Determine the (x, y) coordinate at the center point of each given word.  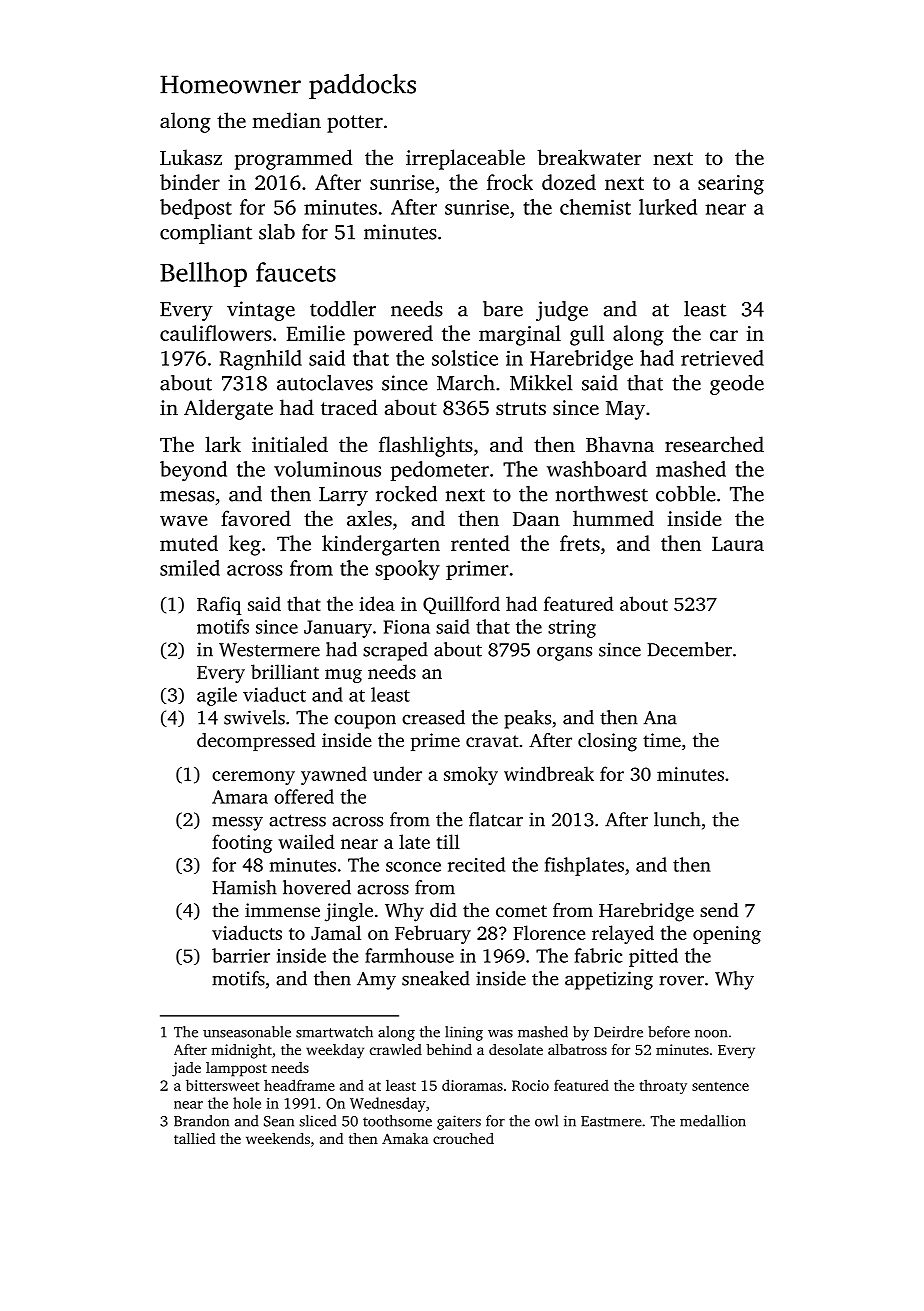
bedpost (196, 209)
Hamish (244, 887)
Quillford (461, 605)
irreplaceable (465, 159)
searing (731, 185)
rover (681, 981)
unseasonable (247, 1032)
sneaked (436, 978)
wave (184, 520)
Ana (660, 718)
